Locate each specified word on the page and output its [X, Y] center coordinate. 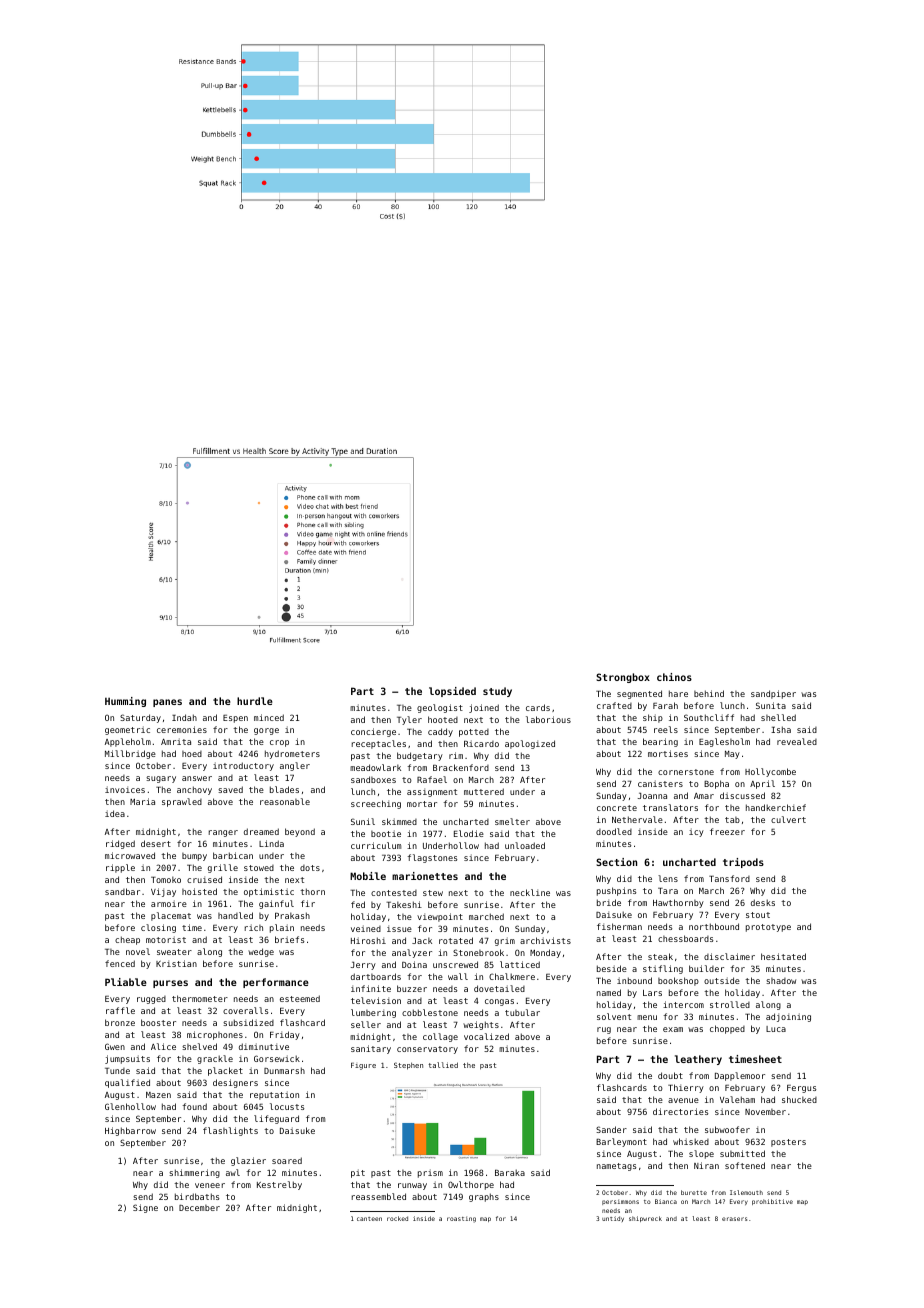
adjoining [788, 1017]
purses [170, 984]
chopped [727, 1029]
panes [167, 703]
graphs [484, 1197]
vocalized [486, 1036]
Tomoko [166, 879]
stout [758, 915]
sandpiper [773, 694]
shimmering [194, 1173]
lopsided [452, 692]
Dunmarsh [284, 1070]
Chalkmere [512, 976]
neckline [530, 892]
